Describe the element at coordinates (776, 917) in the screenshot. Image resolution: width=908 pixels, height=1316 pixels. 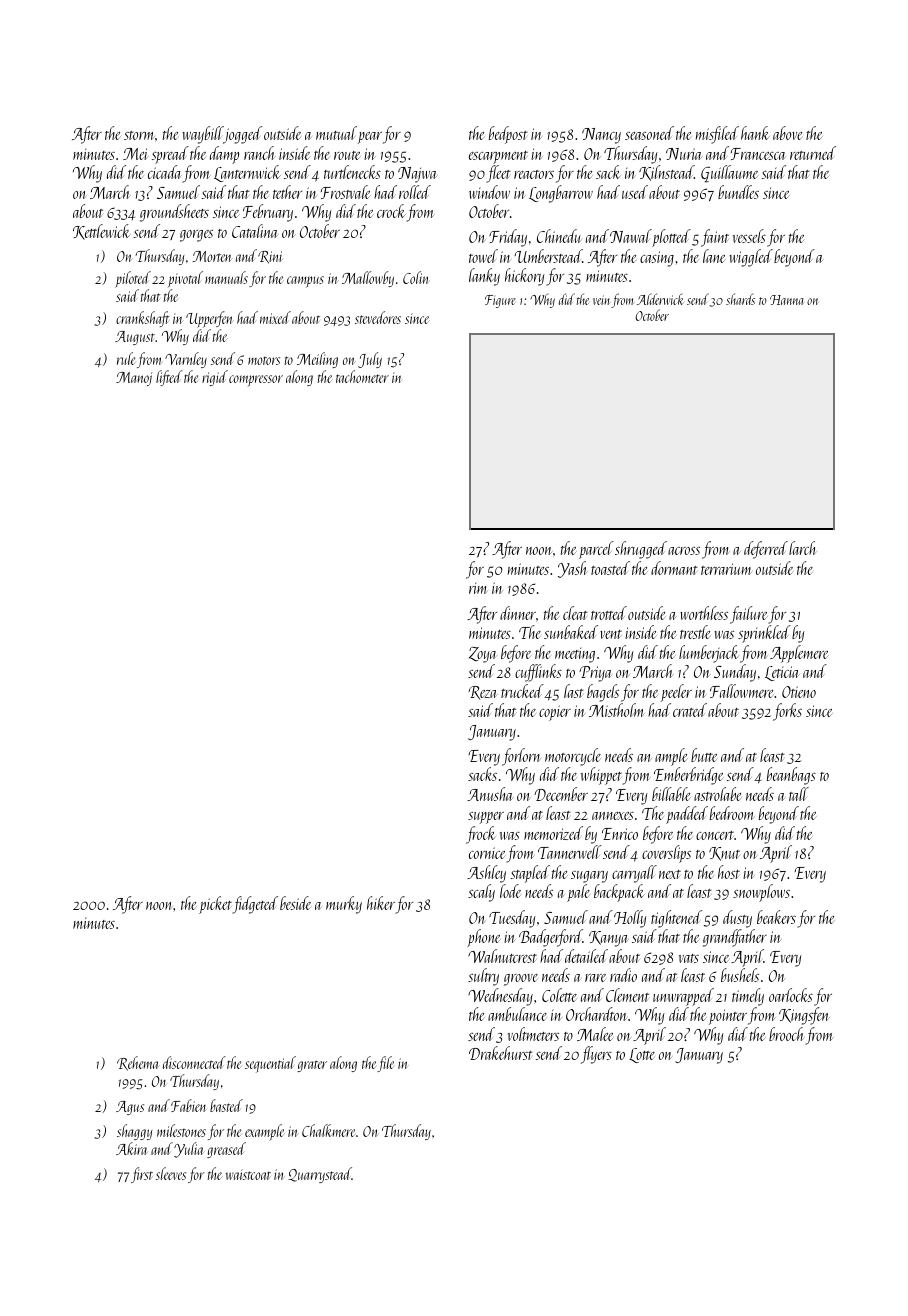
I see `beakers` at that location.
